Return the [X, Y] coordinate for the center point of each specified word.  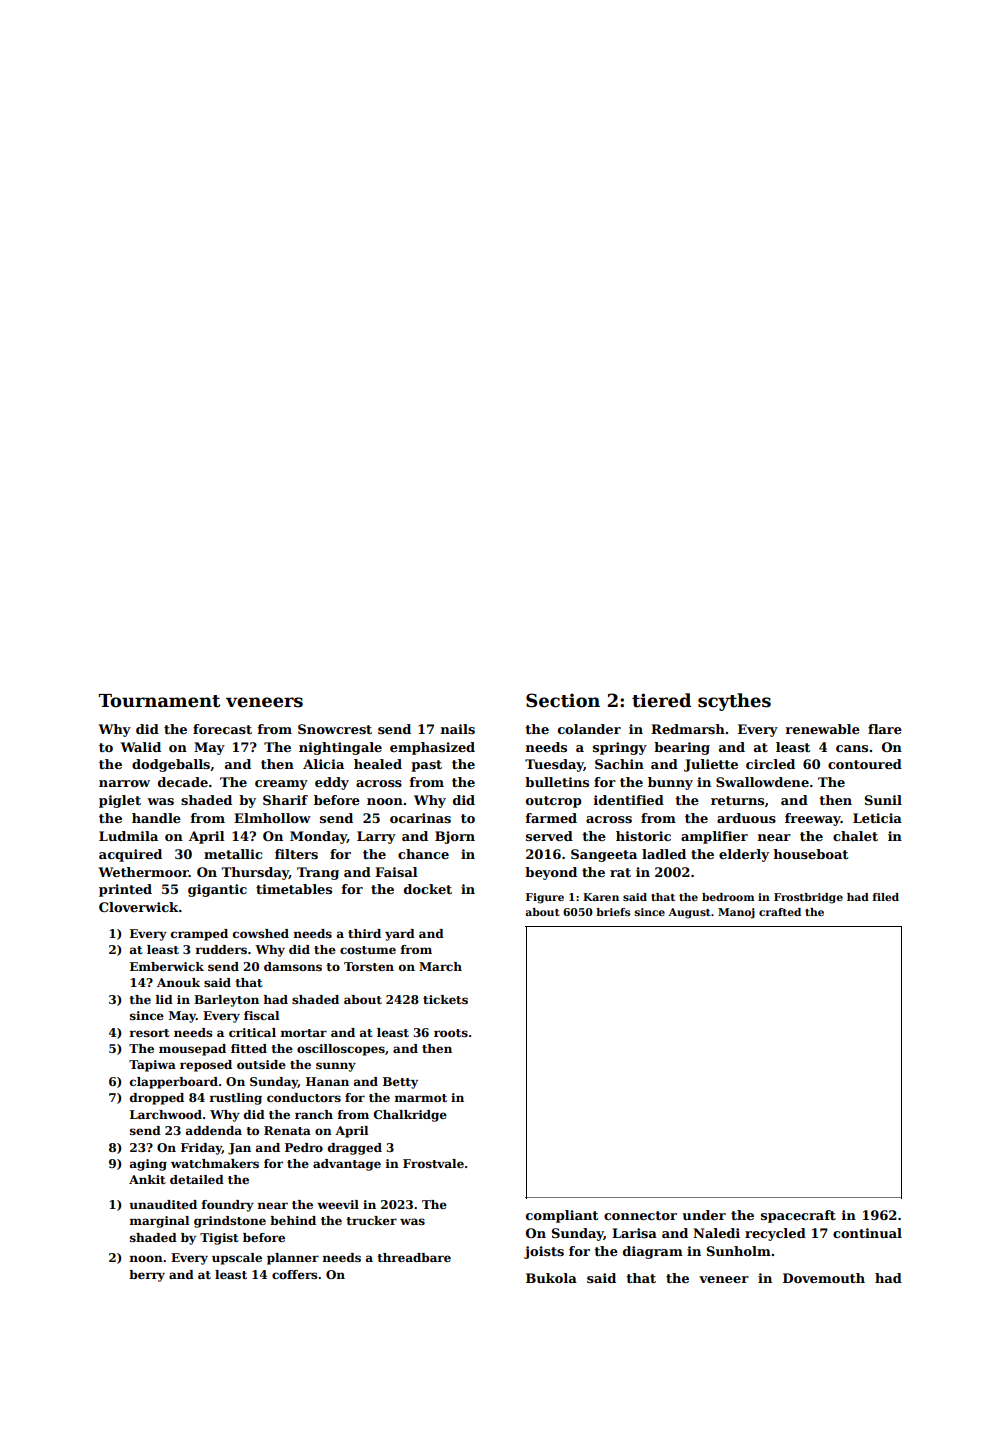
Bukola [551, 1278]
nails [458, 729]
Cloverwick [139, 907]
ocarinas [420, 818]
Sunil [883, 800]
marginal [159, 1222]
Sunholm [739, 1251]
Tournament [159, 701]
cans [852, 748]
